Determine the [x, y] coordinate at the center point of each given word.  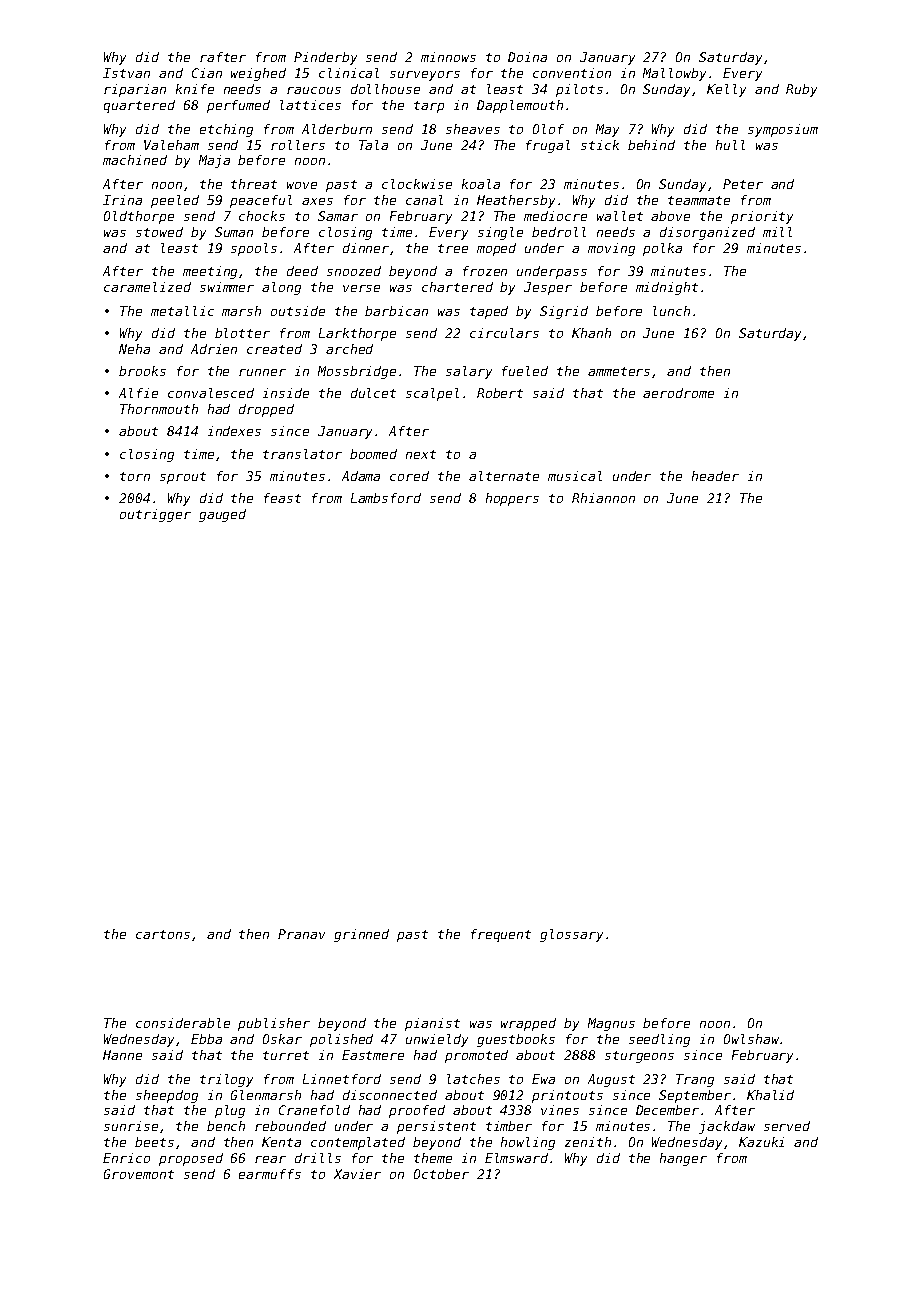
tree [453, 248]
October [441, 1174]
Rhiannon [603, 498]
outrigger [155, 515]
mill [777, 232]
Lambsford [386, 498]
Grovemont [139, 1174]
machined [135, 160]
